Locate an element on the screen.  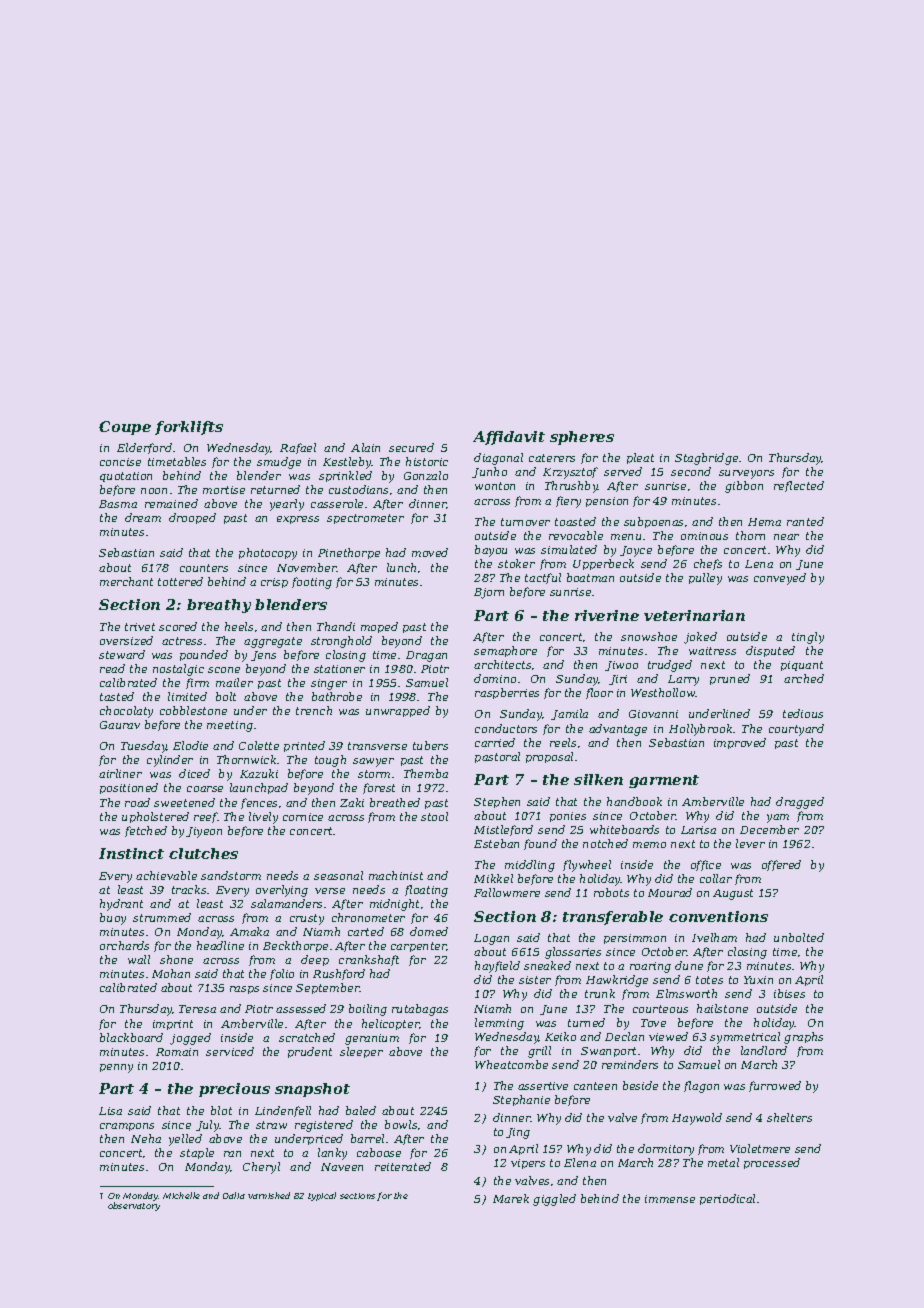
Rafael is located at coordinates (298, 448).
